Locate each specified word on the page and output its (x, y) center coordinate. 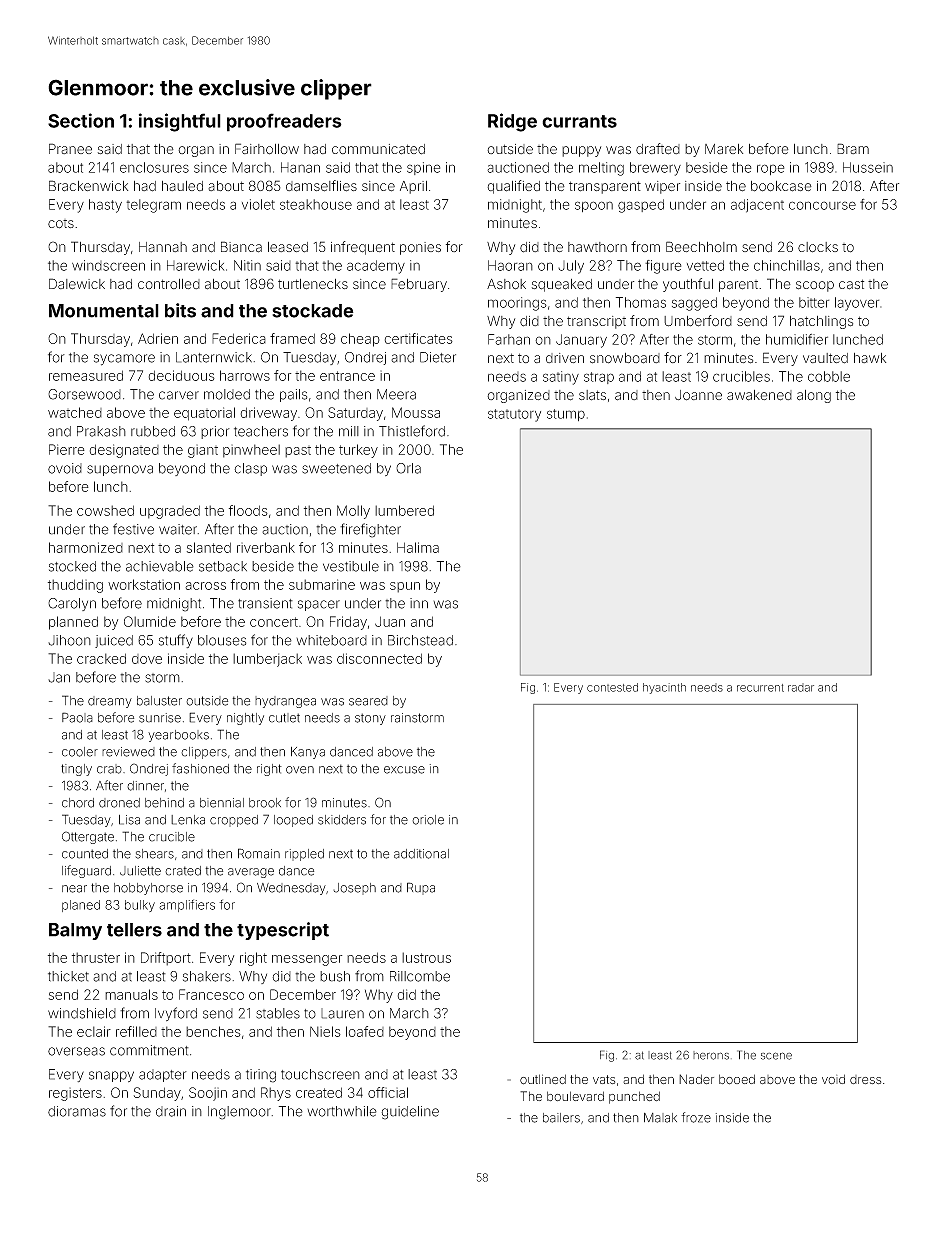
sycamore (124, 360)
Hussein (868, 167)
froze (696, 1117)
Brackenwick (88, 186)
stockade (313, 311)
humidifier (797, 339)
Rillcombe (420, 976)
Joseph (354, 889)
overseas (76, 1051)
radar (801, 687)
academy (376, 267)
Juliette (140, 871)
